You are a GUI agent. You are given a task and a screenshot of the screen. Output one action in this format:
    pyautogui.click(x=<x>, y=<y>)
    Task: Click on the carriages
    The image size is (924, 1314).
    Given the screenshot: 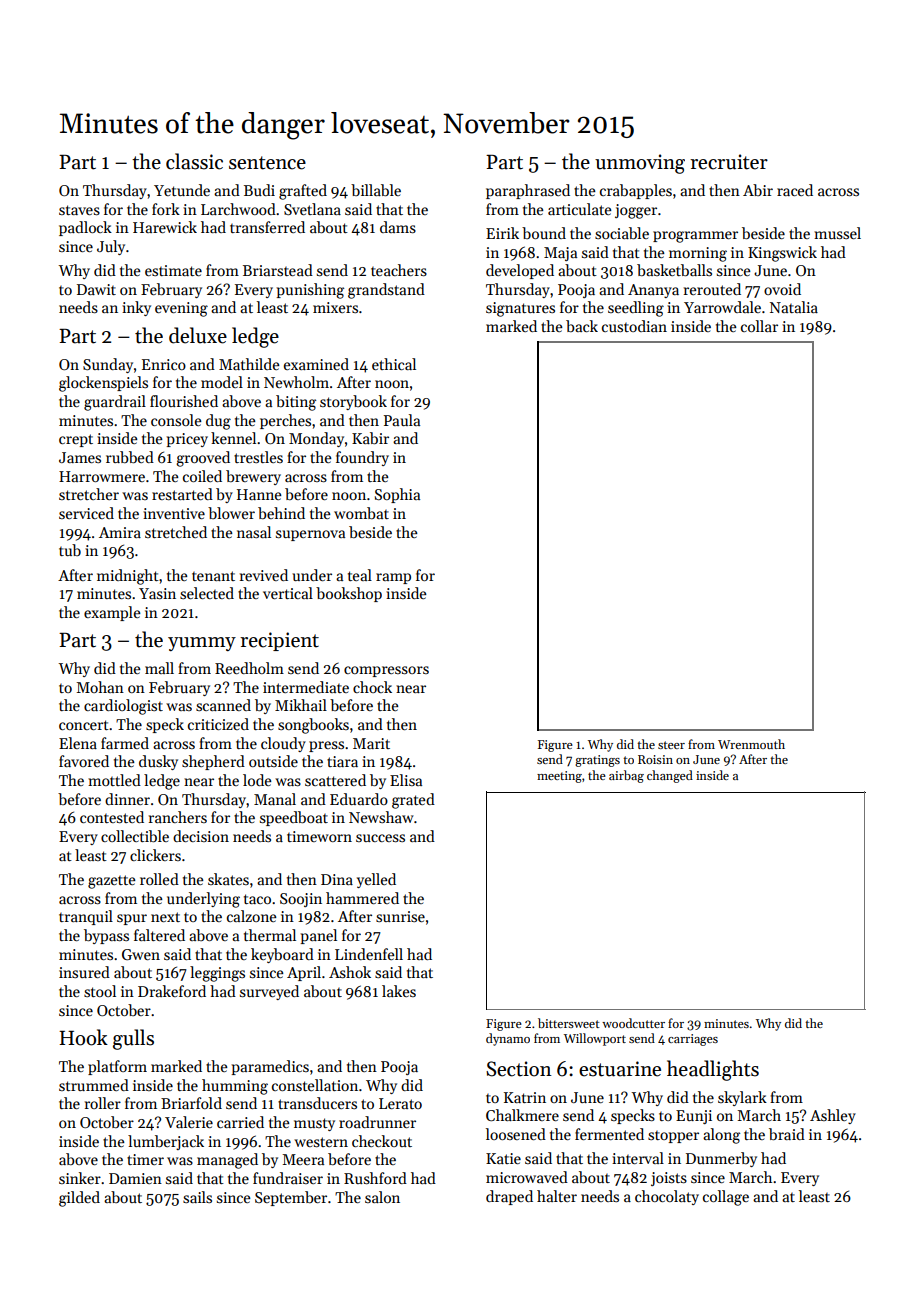 What is the action you would take?
    pyautogui.click(x=693, y=1040)
